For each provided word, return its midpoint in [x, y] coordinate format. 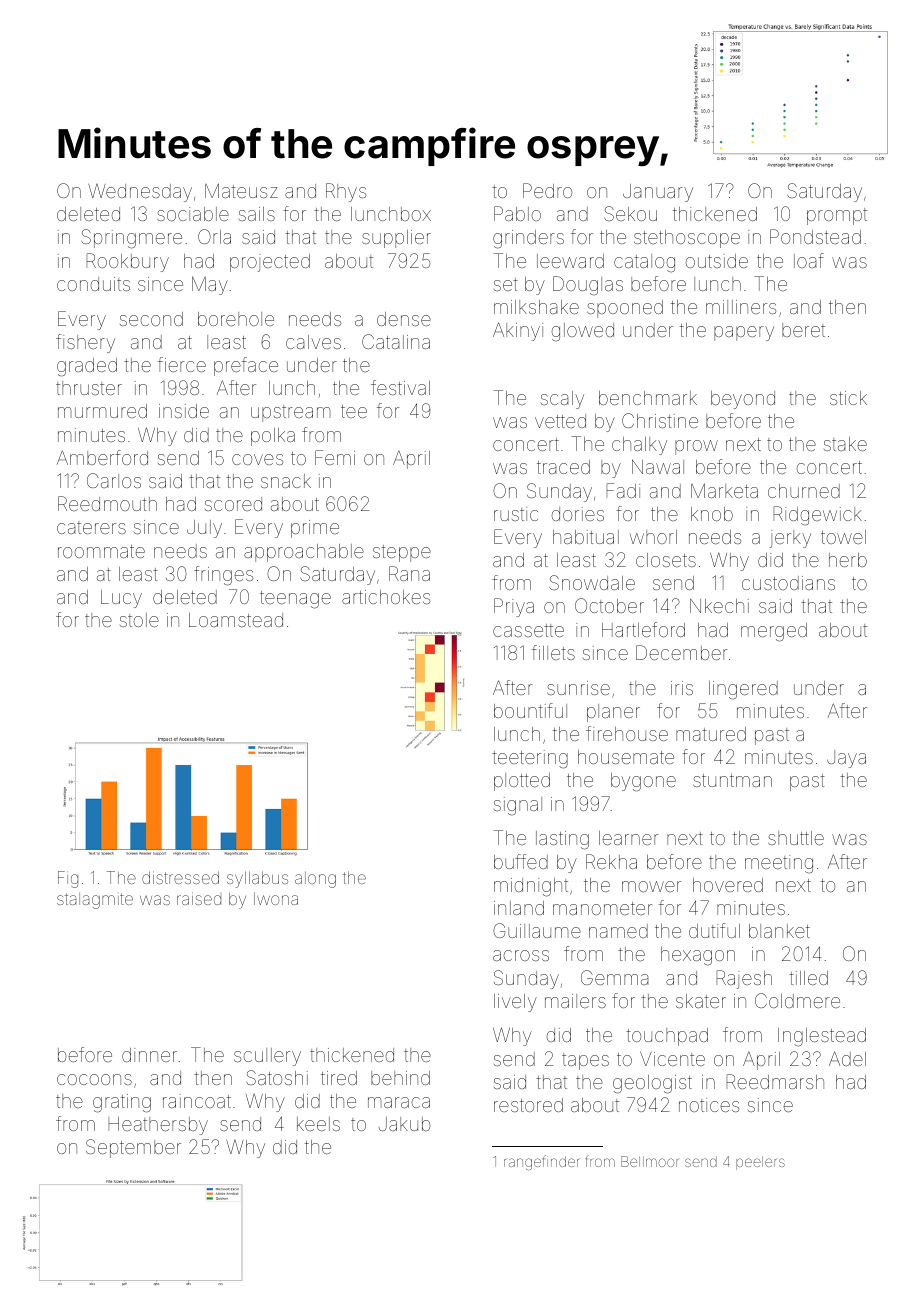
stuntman [732, 780]
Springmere [131, 239]
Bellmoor [649, 1161]
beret [803, 330]
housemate [626, 757]
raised [199, 898]
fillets [553, 652]
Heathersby [158, 1126]
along [315, 880]
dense [404, 319]
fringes [223, 576]
